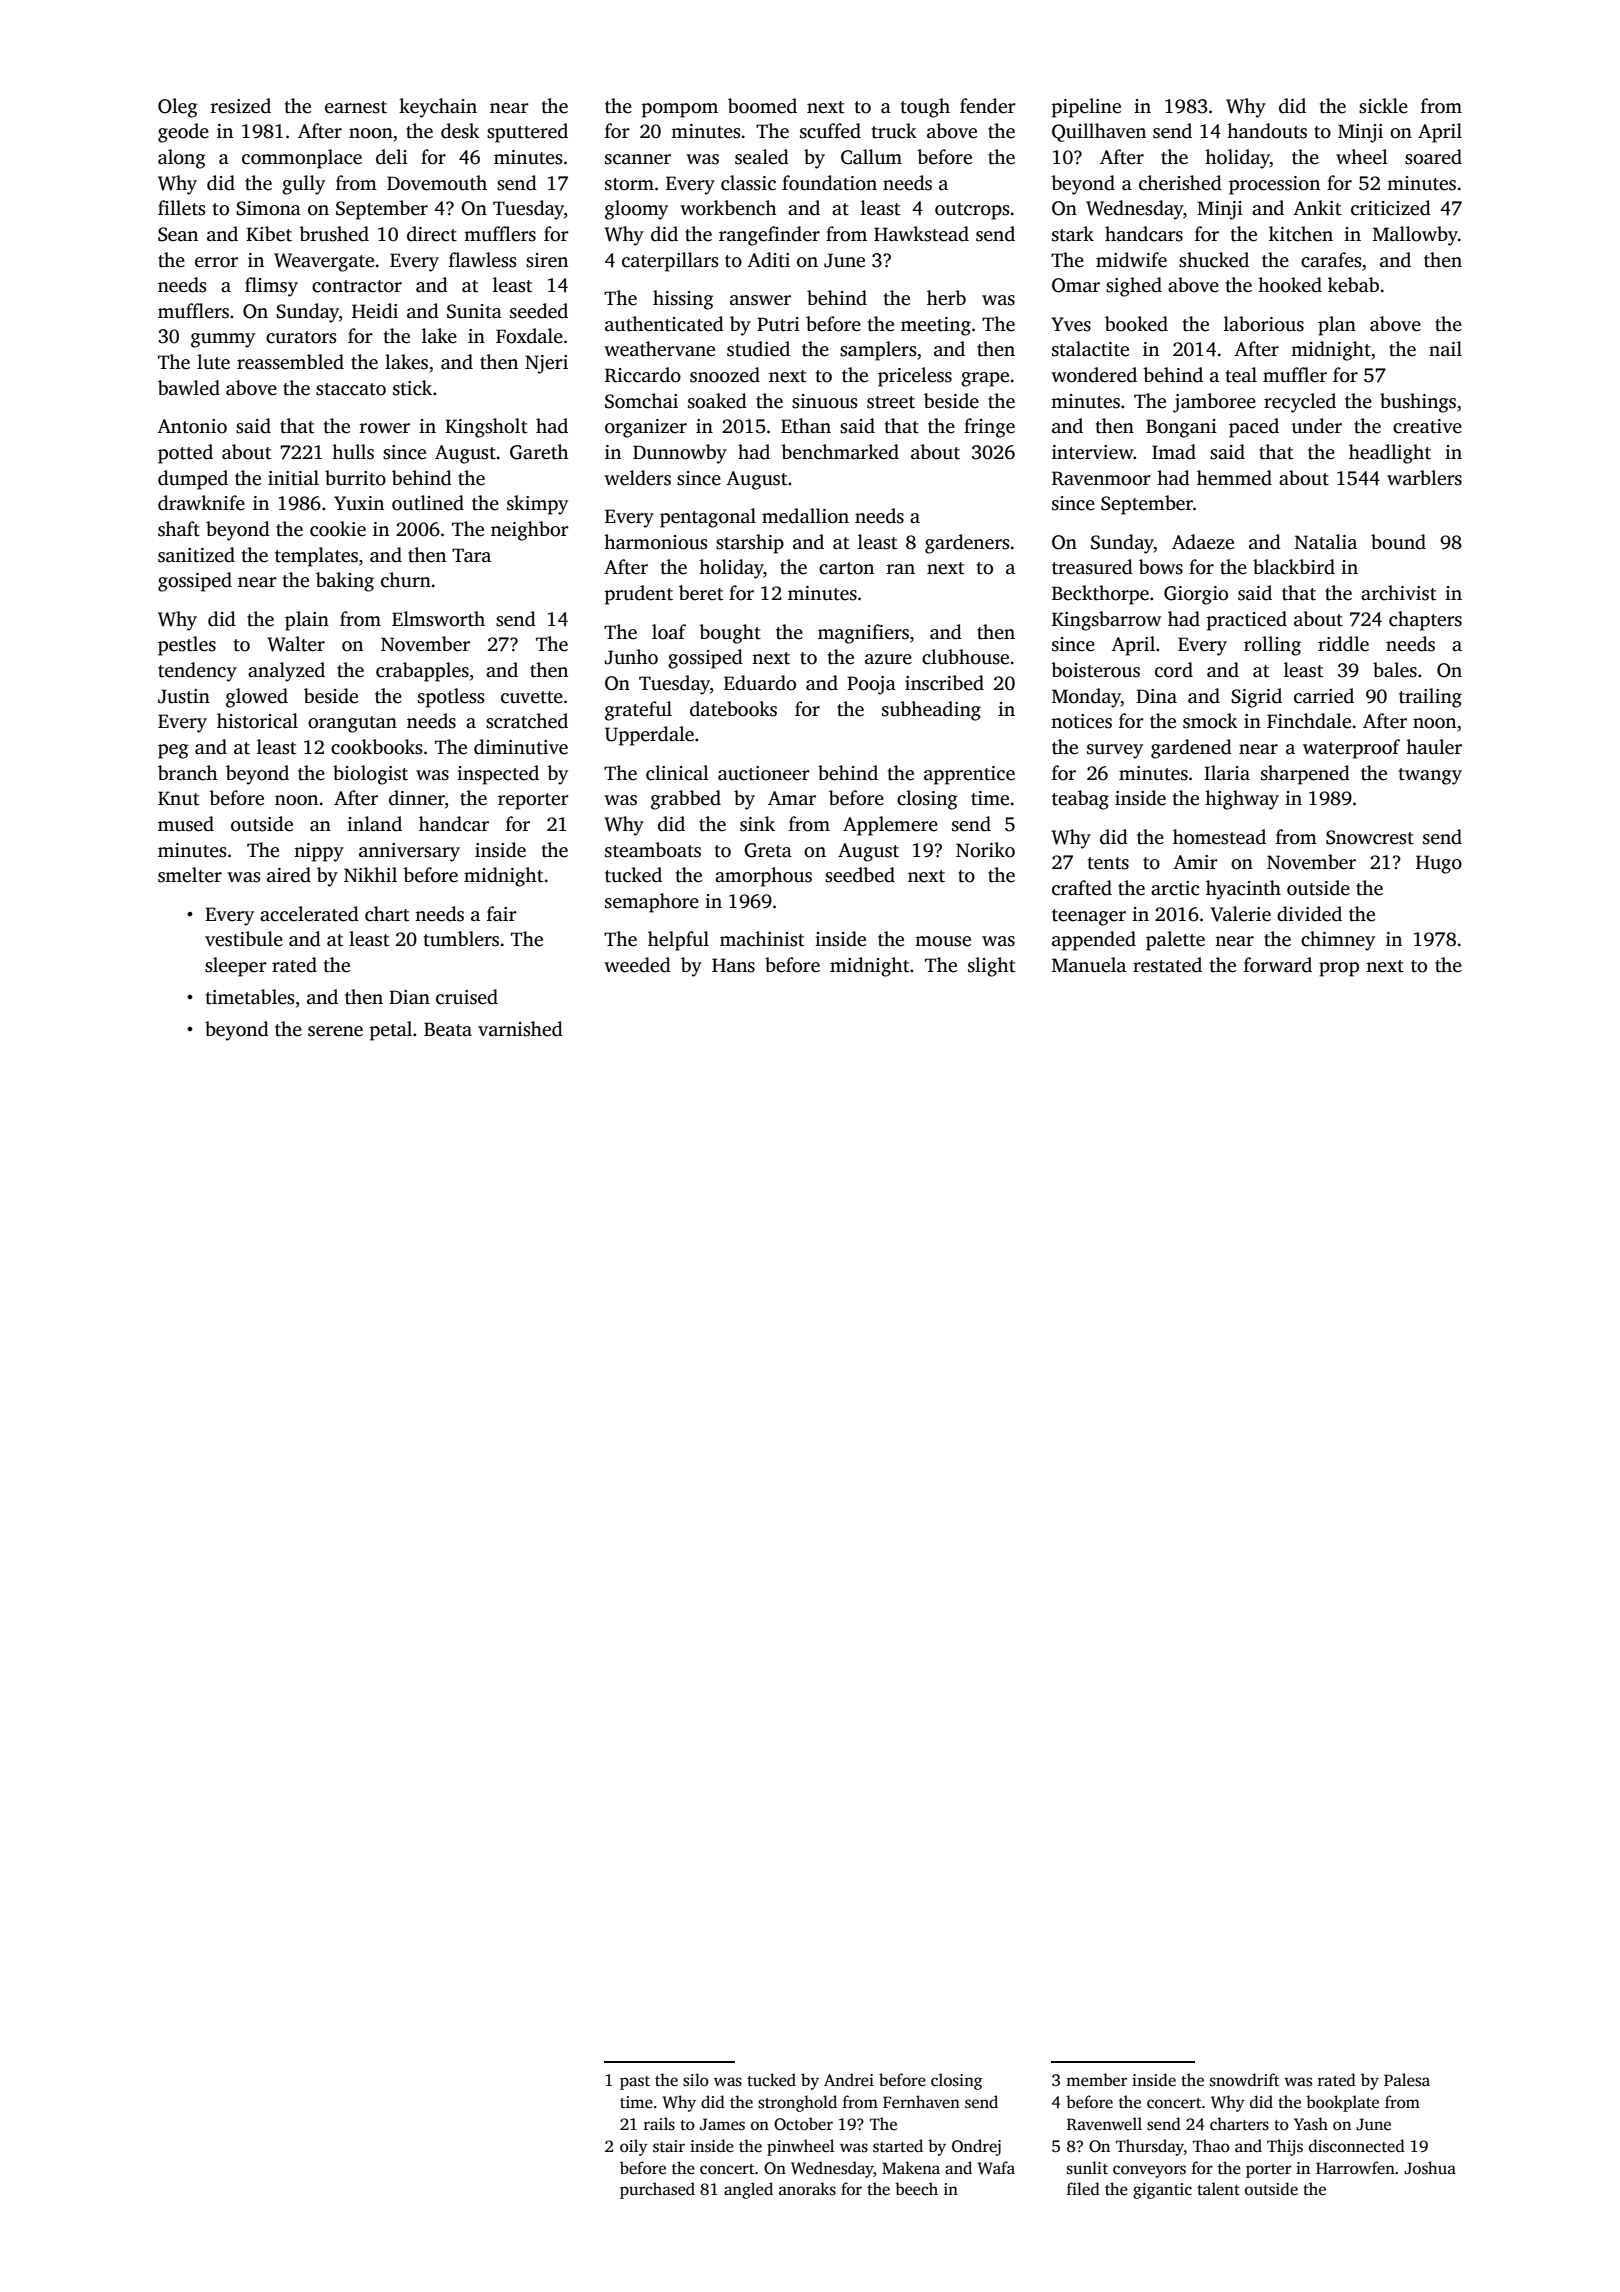  I want to click on booked, so click(1136, 324).
